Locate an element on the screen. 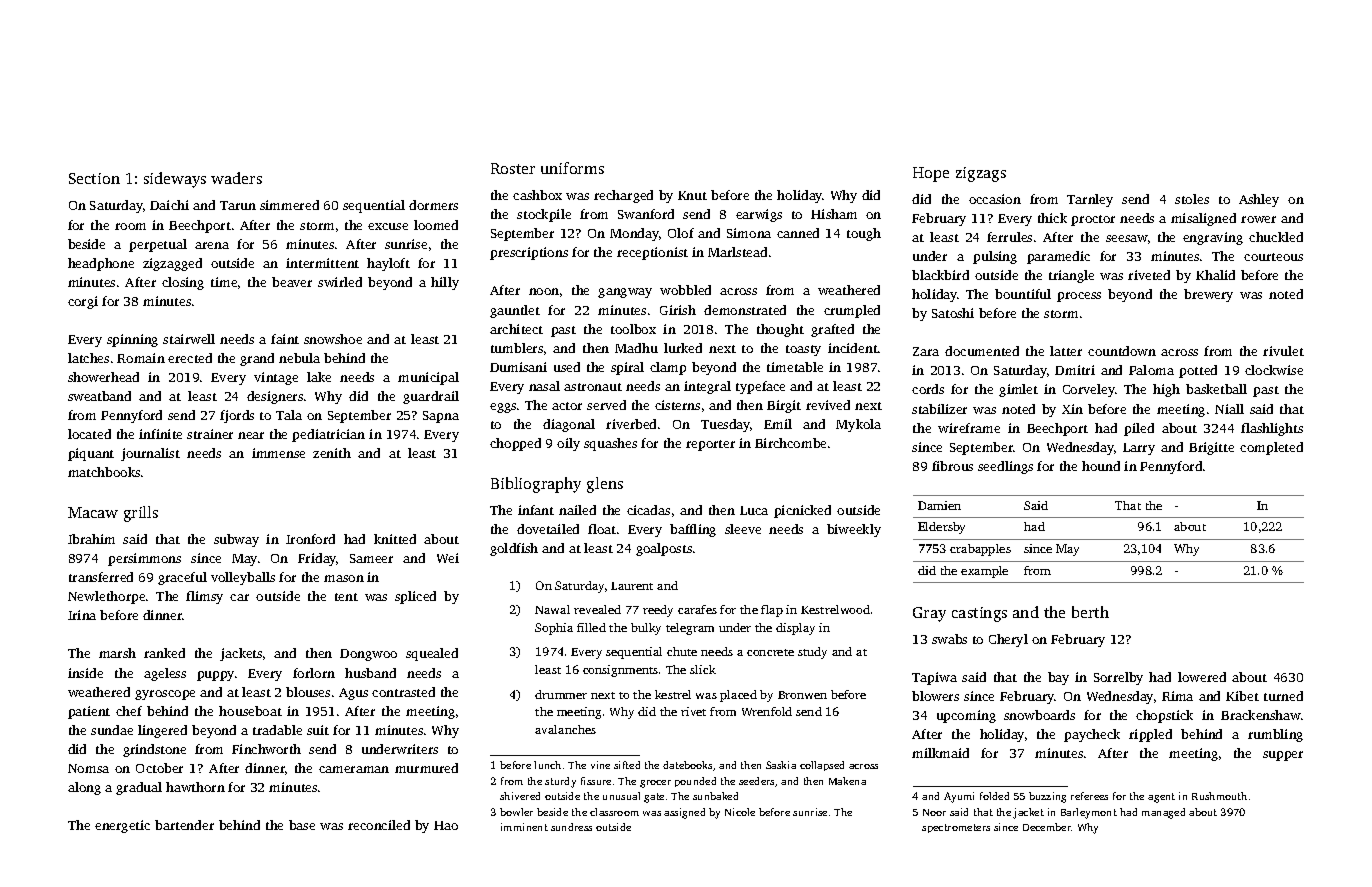 This screenshot has height=887, width=1372. Knut is located at coordinates (692, 195).
